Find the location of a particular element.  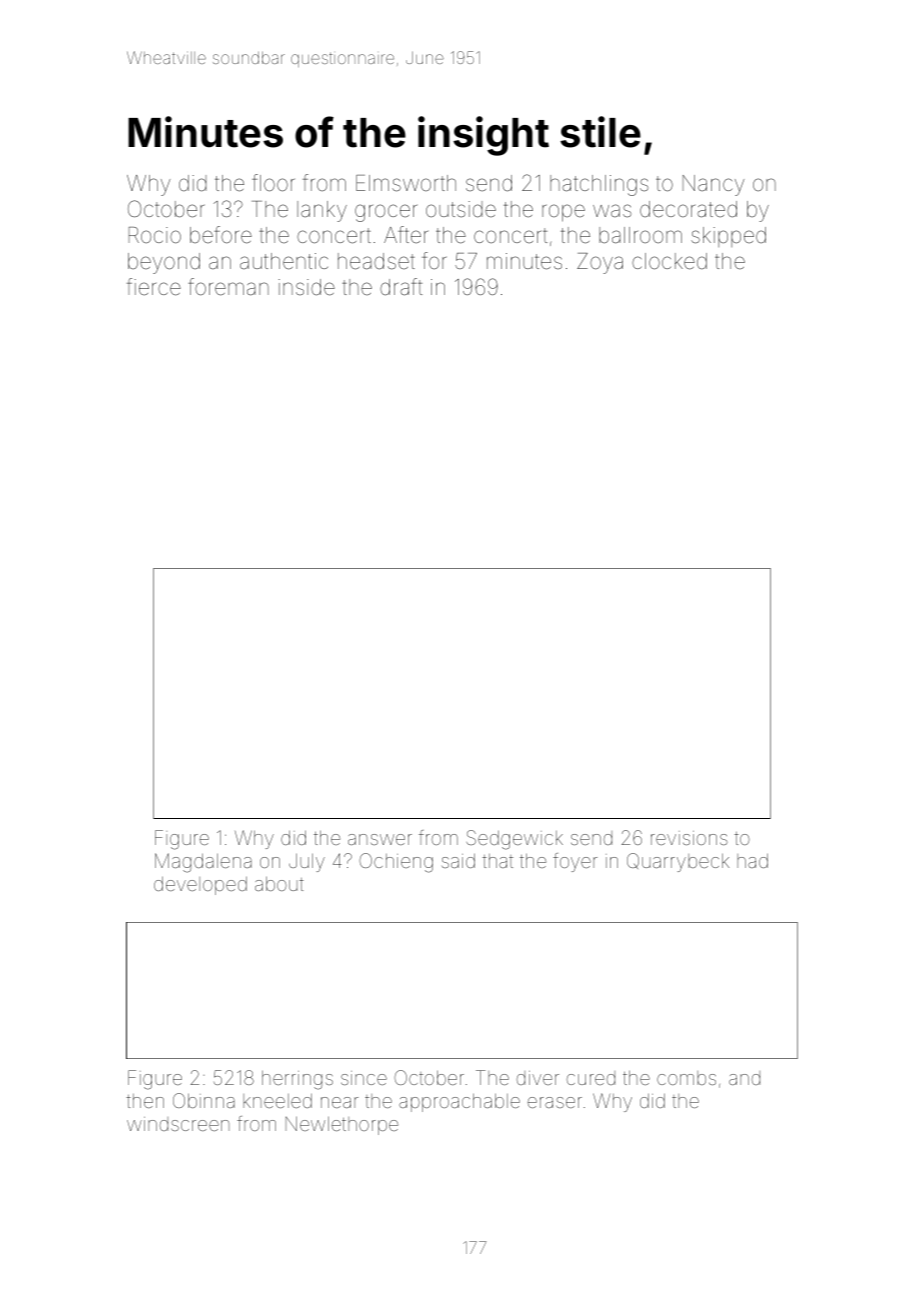

draft is located at coordinates (401, 287).
